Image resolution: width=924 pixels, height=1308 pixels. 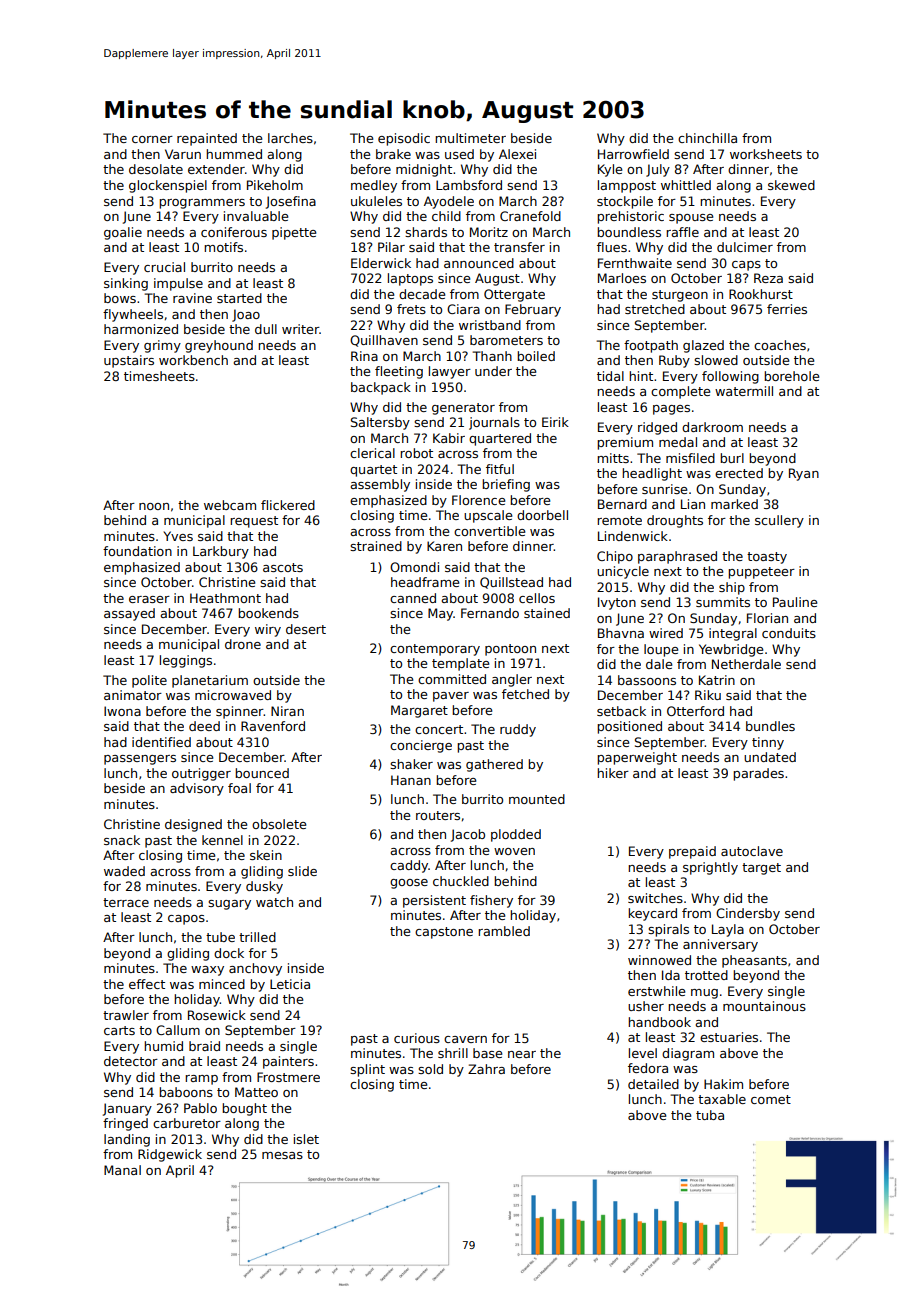 What do you see at coordinates (290, 138) in the screenshot?
I see `larches` at bounding box center [290, 138].
